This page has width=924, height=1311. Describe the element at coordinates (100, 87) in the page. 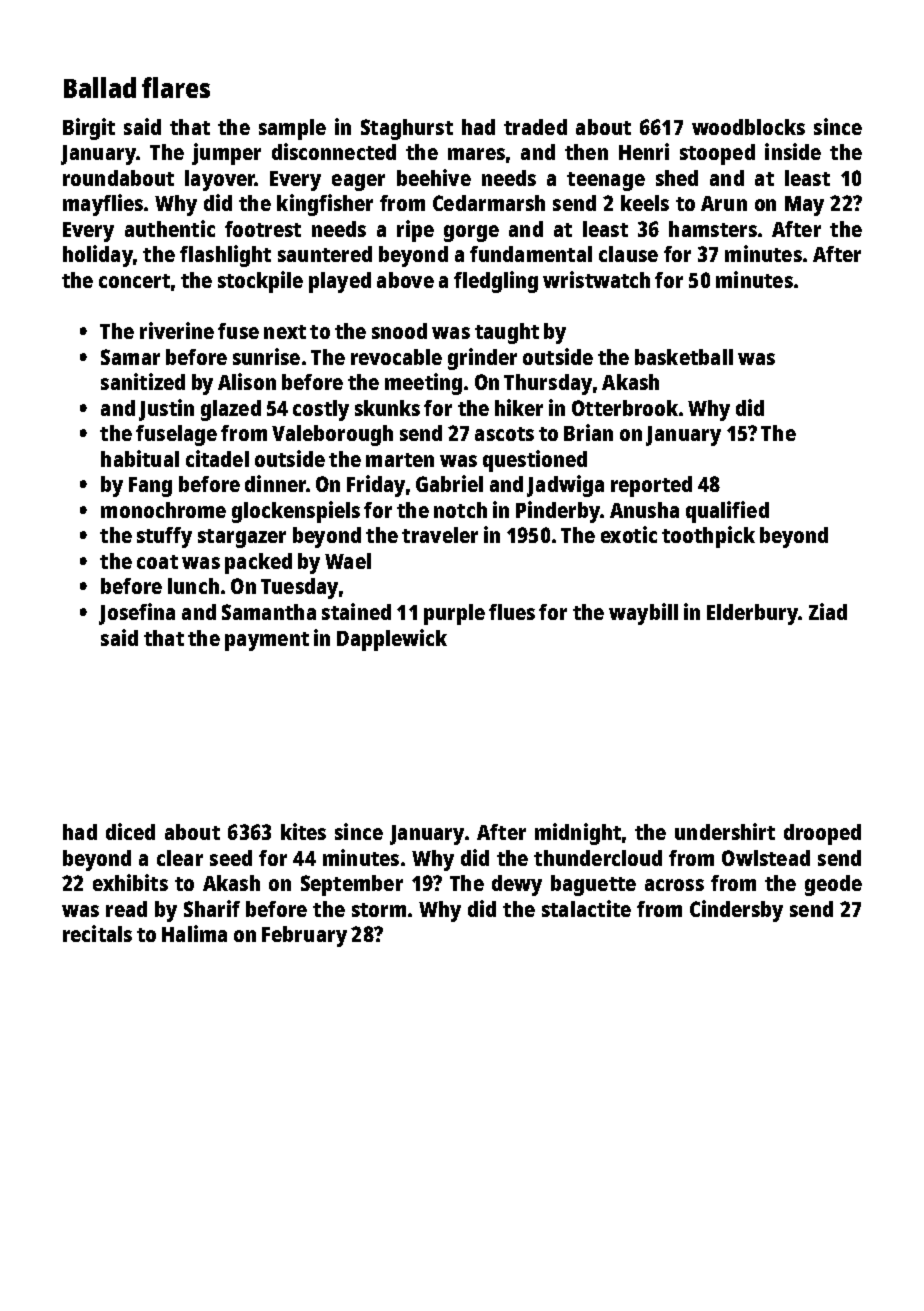

I see `Ballad` at that location.
